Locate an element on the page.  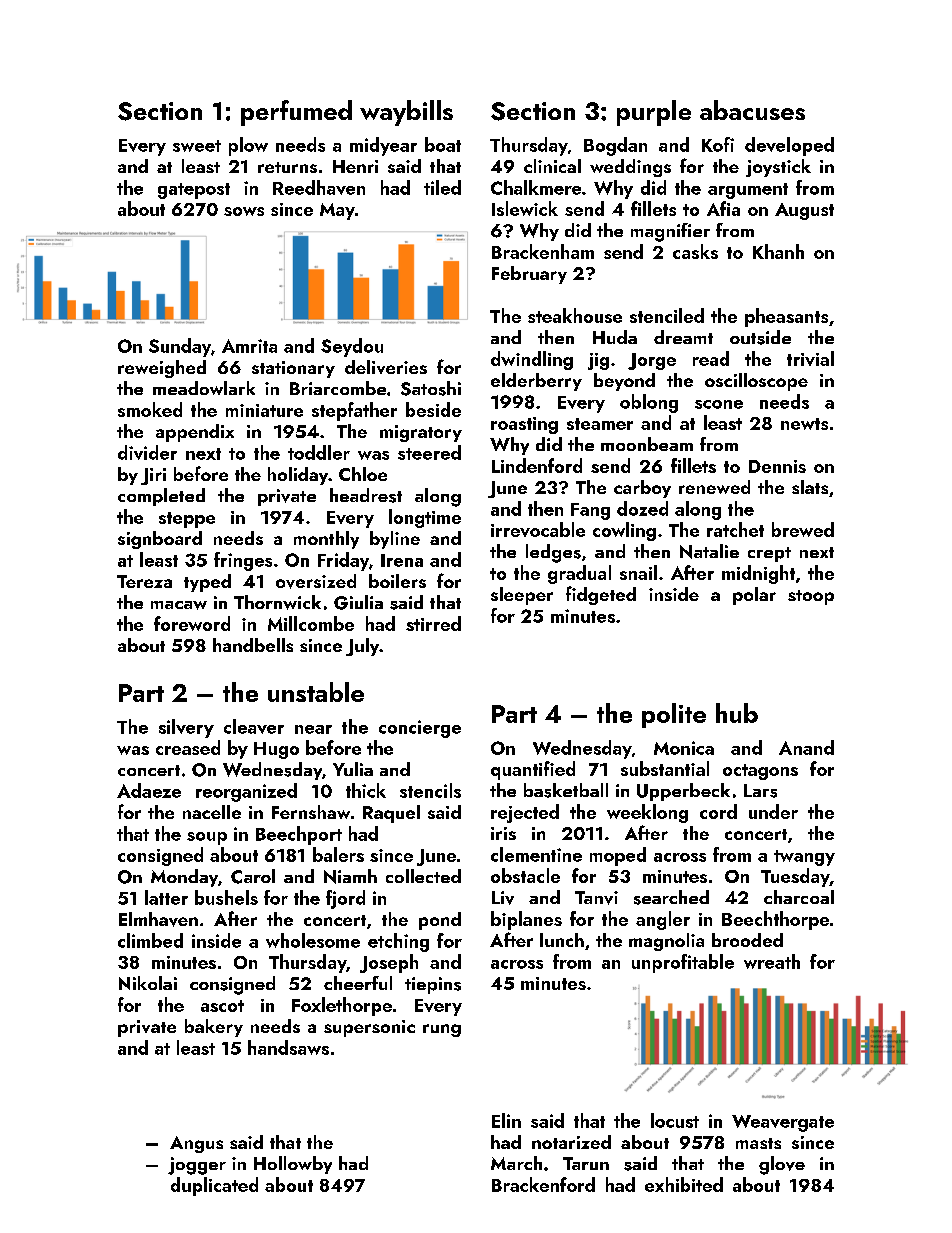
waybills is located at coordinates (406, 113).
